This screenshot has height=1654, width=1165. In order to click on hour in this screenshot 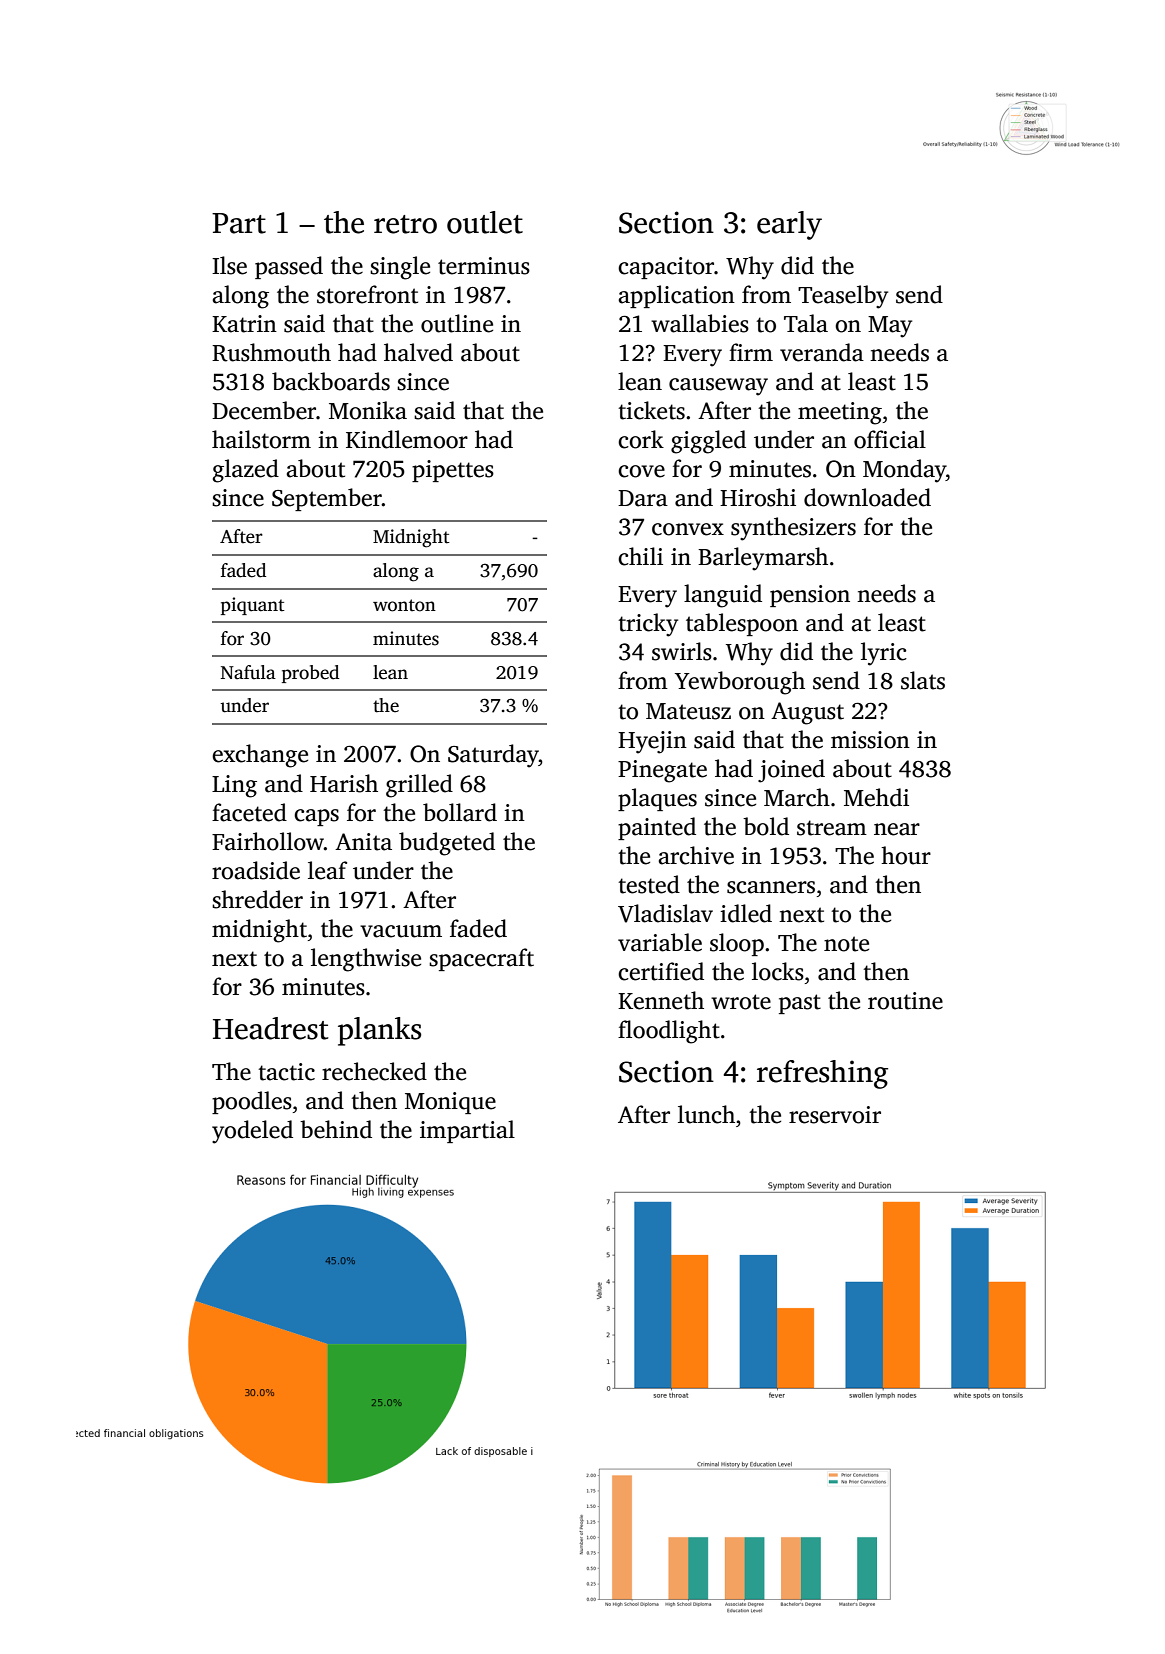, I will do `click(906, 855)`.
